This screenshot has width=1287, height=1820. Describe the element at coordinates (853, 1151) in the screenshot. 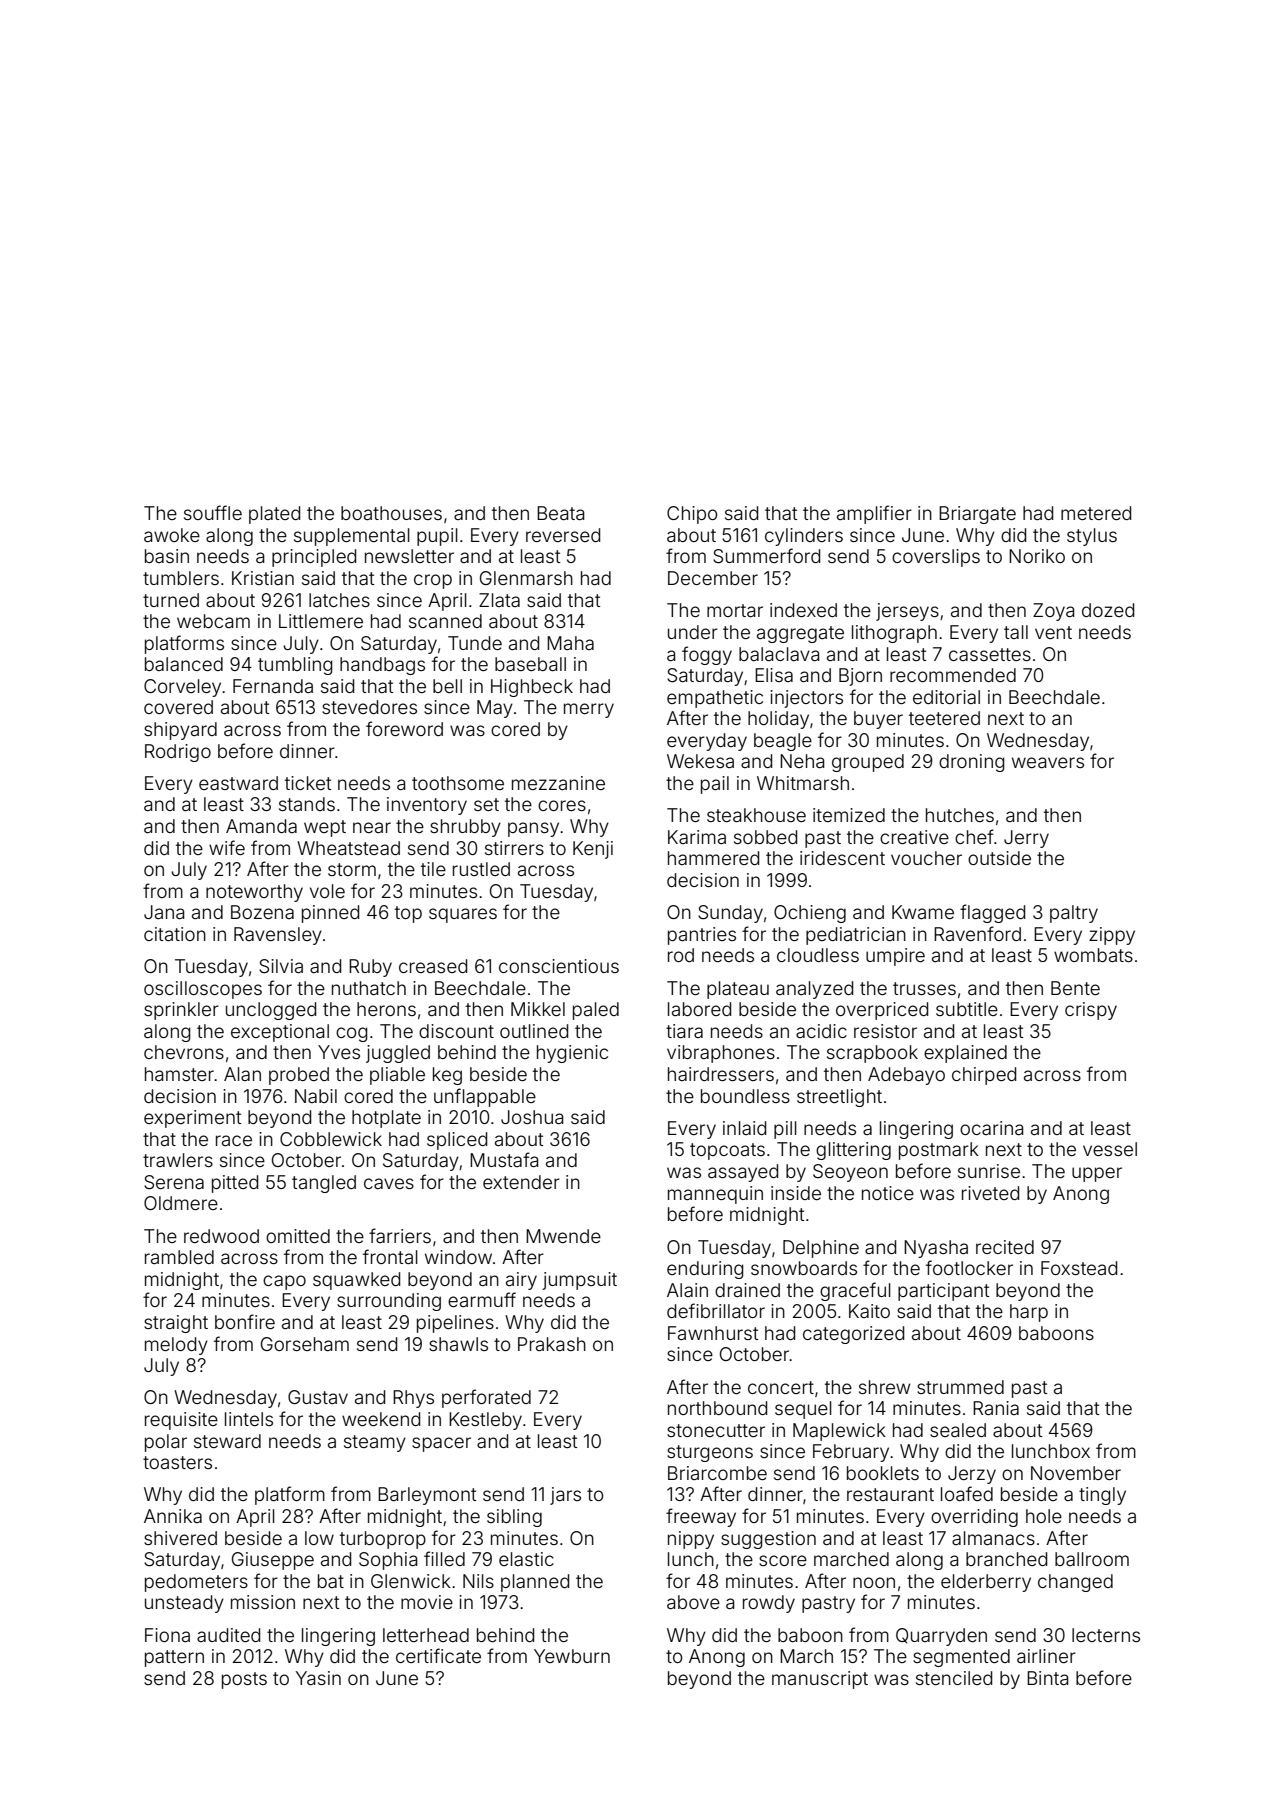

I see `glittering` at that location.
